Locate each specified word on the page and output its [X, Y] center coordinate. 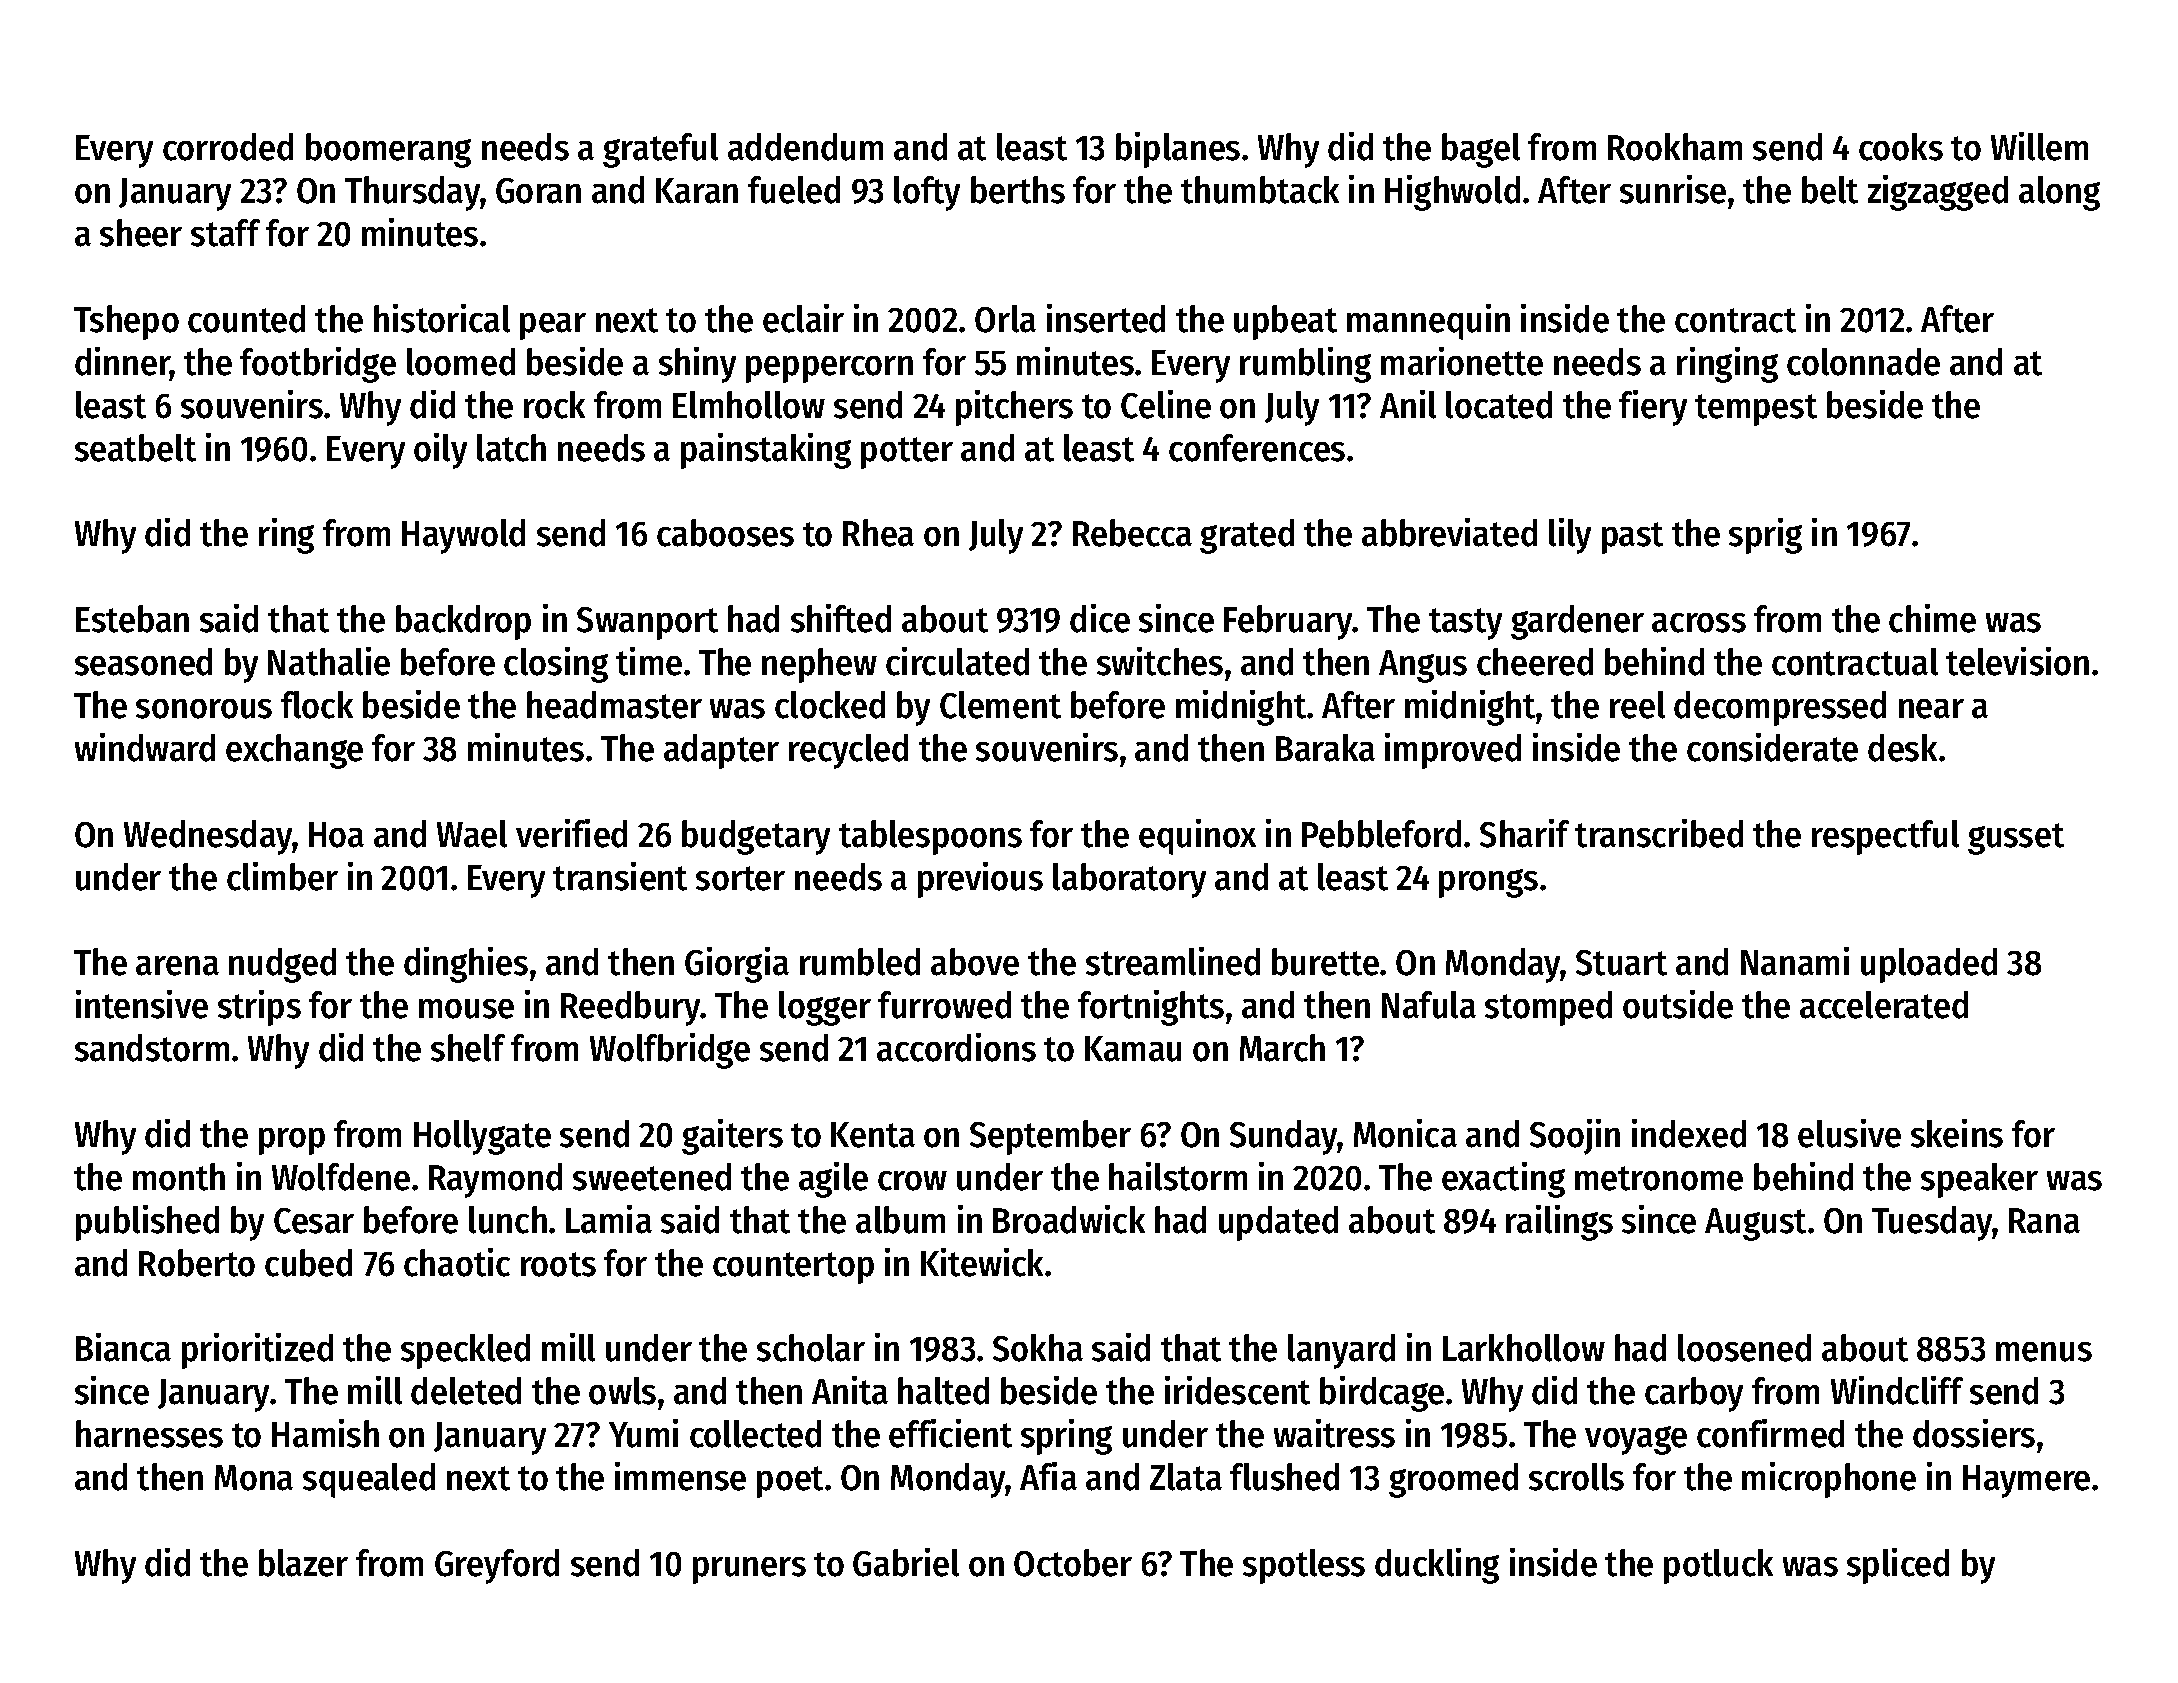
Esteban [132, 619]
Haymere [2026, 1481]
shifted [841, 618]
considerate [1772, 747]
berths [1018, 190]
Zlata [1186, 1477]
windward [145, 747]
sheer [141, 233]
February [1288, 622]
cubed [308, 1263]
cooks [1901, 147]
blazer [303, 1563]
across [1699, 623]
